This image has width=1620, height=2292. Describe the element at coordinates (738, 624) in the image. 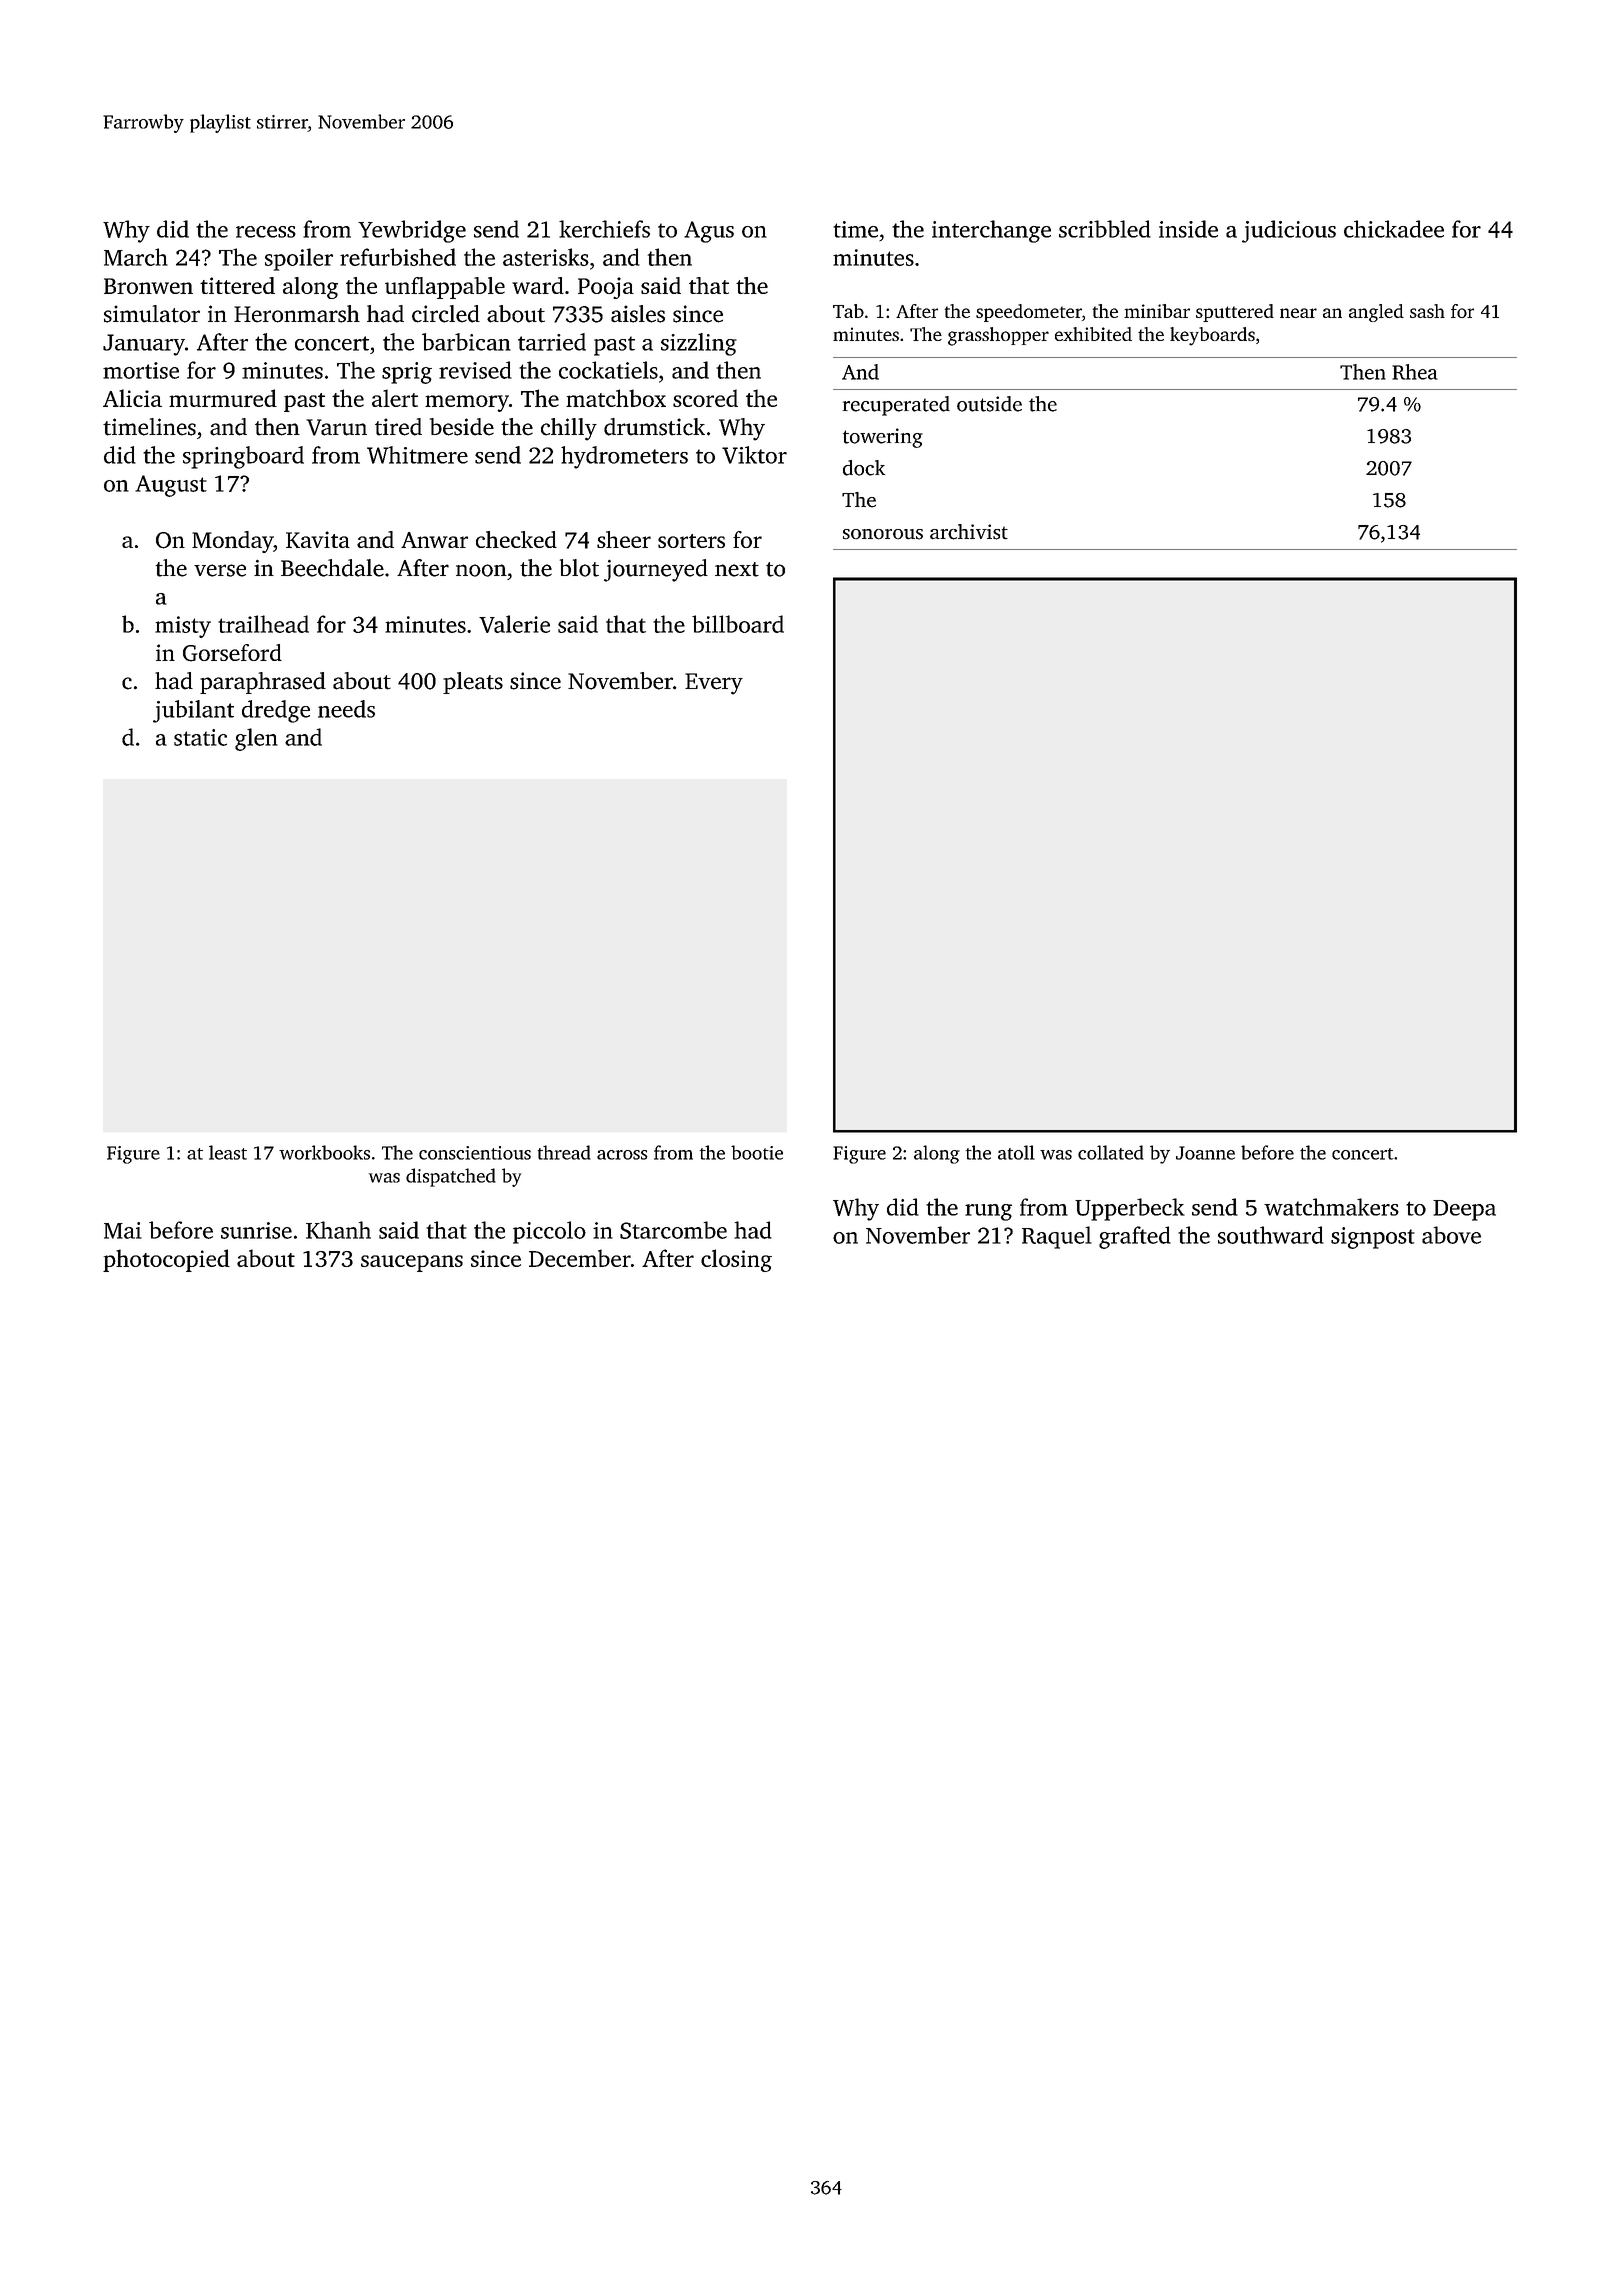

I see `billboard` at that location.
